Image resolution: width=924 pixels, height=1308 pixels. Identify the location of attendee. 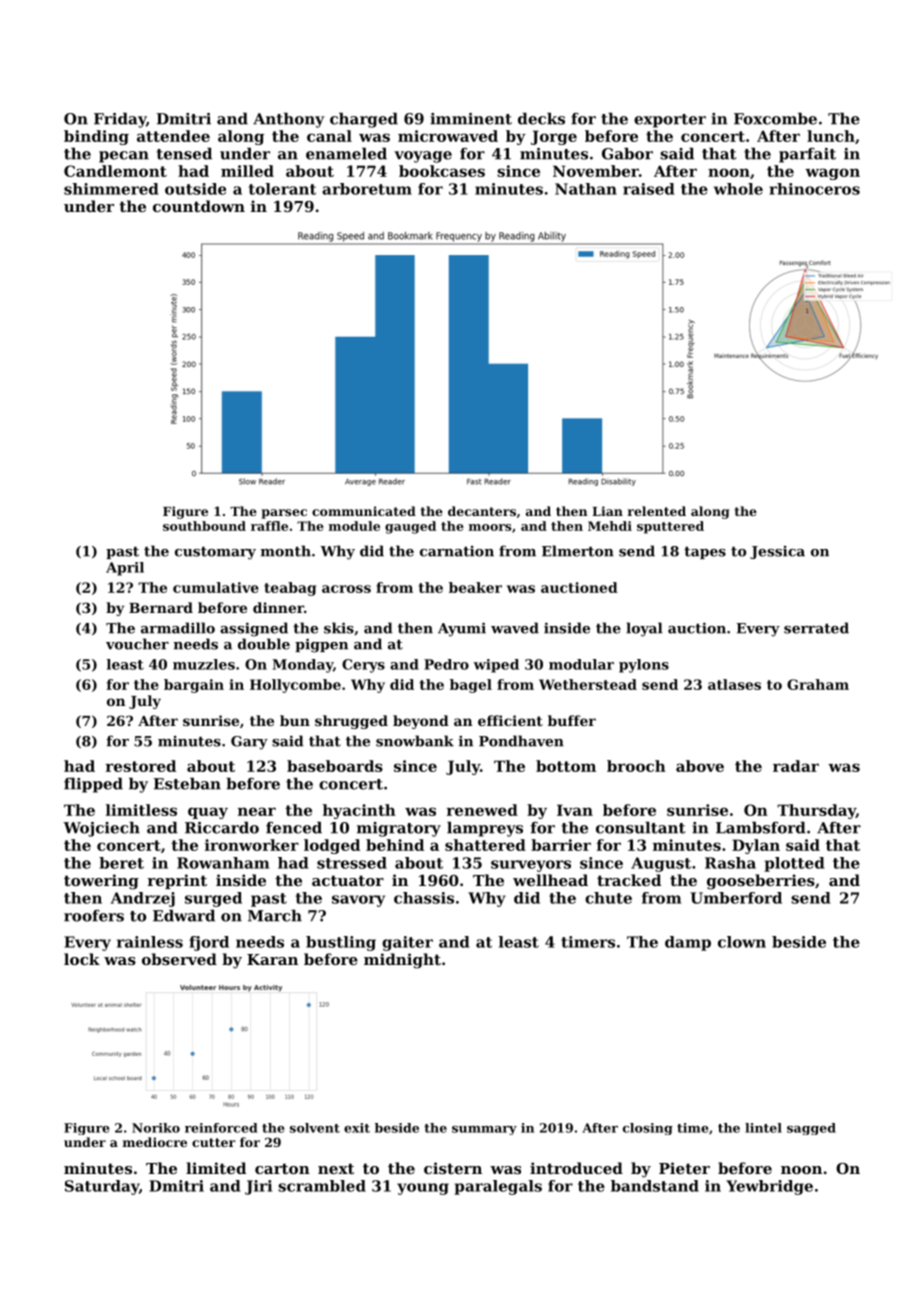
(173, 136).
